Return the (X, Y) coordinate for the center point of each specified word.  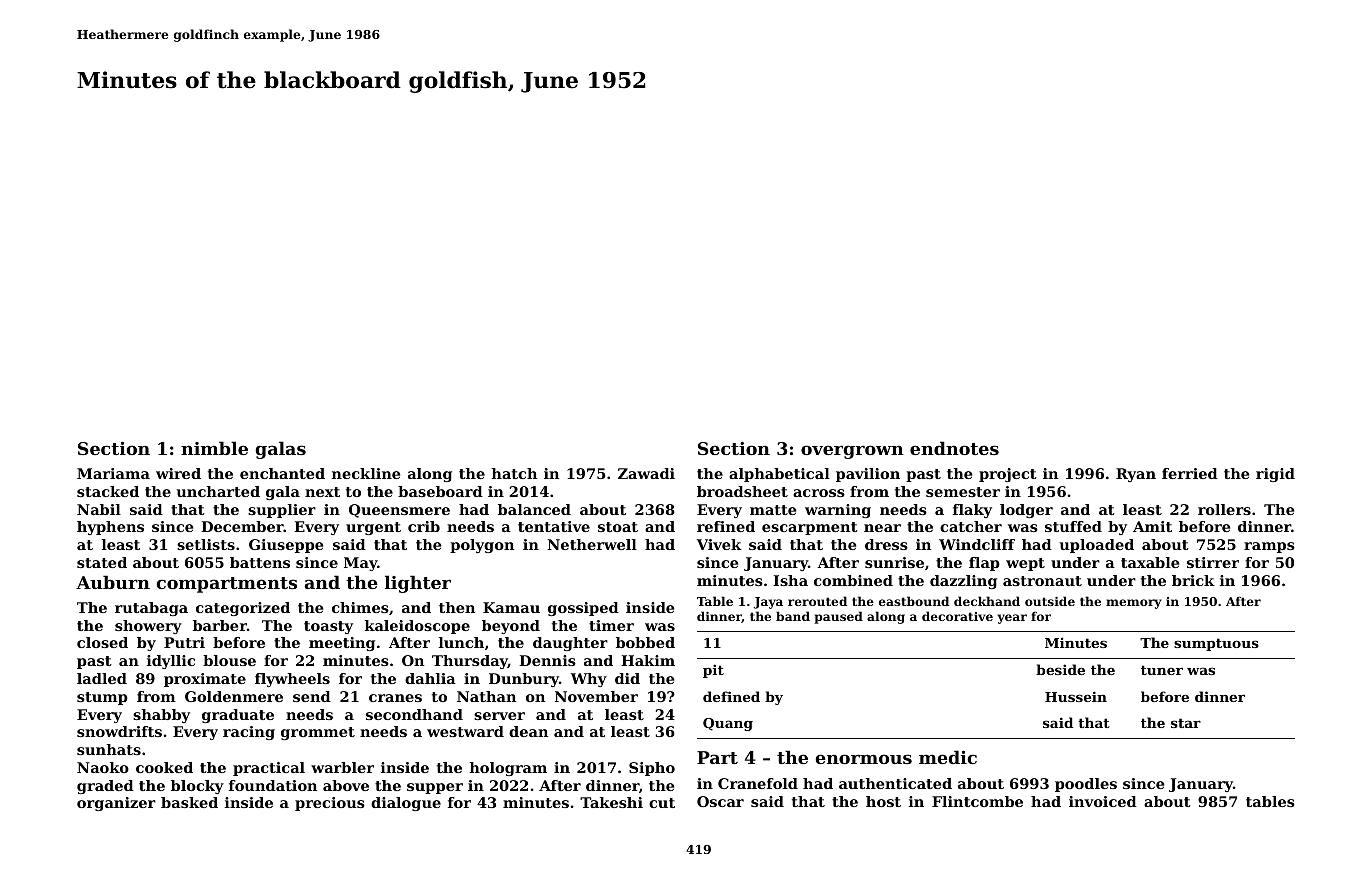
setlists (206, 544)
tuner (1162, 670)
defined (731, 696)
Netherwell (592, 544)
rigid (1275, 475)
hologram (508, 769)
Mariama (113, 473)
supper (435, 788)
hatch (514, 473)
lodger (1026, 511)
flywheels (292, 680)
